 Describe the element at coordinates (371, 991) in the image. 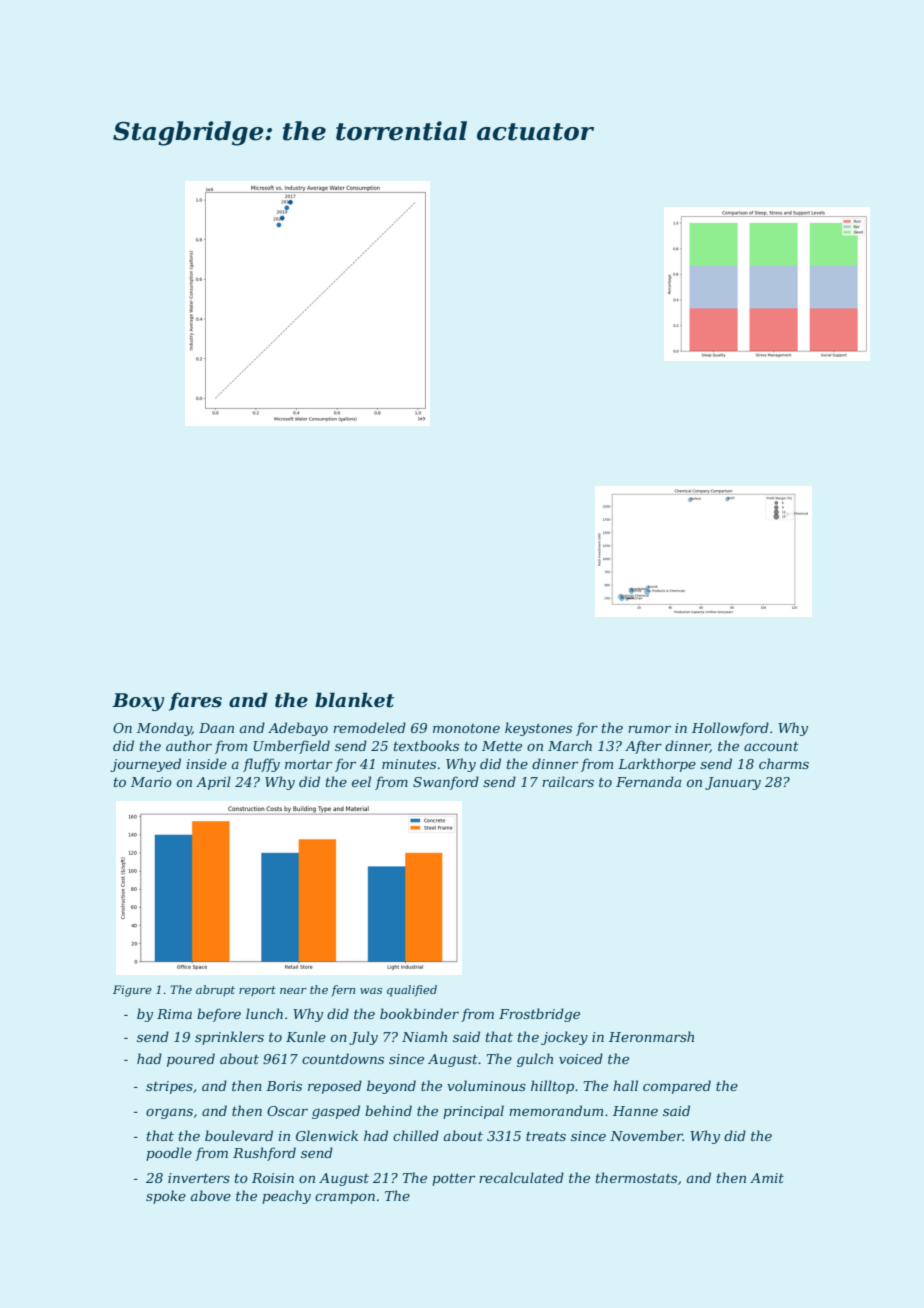

I see `was` at that location.
